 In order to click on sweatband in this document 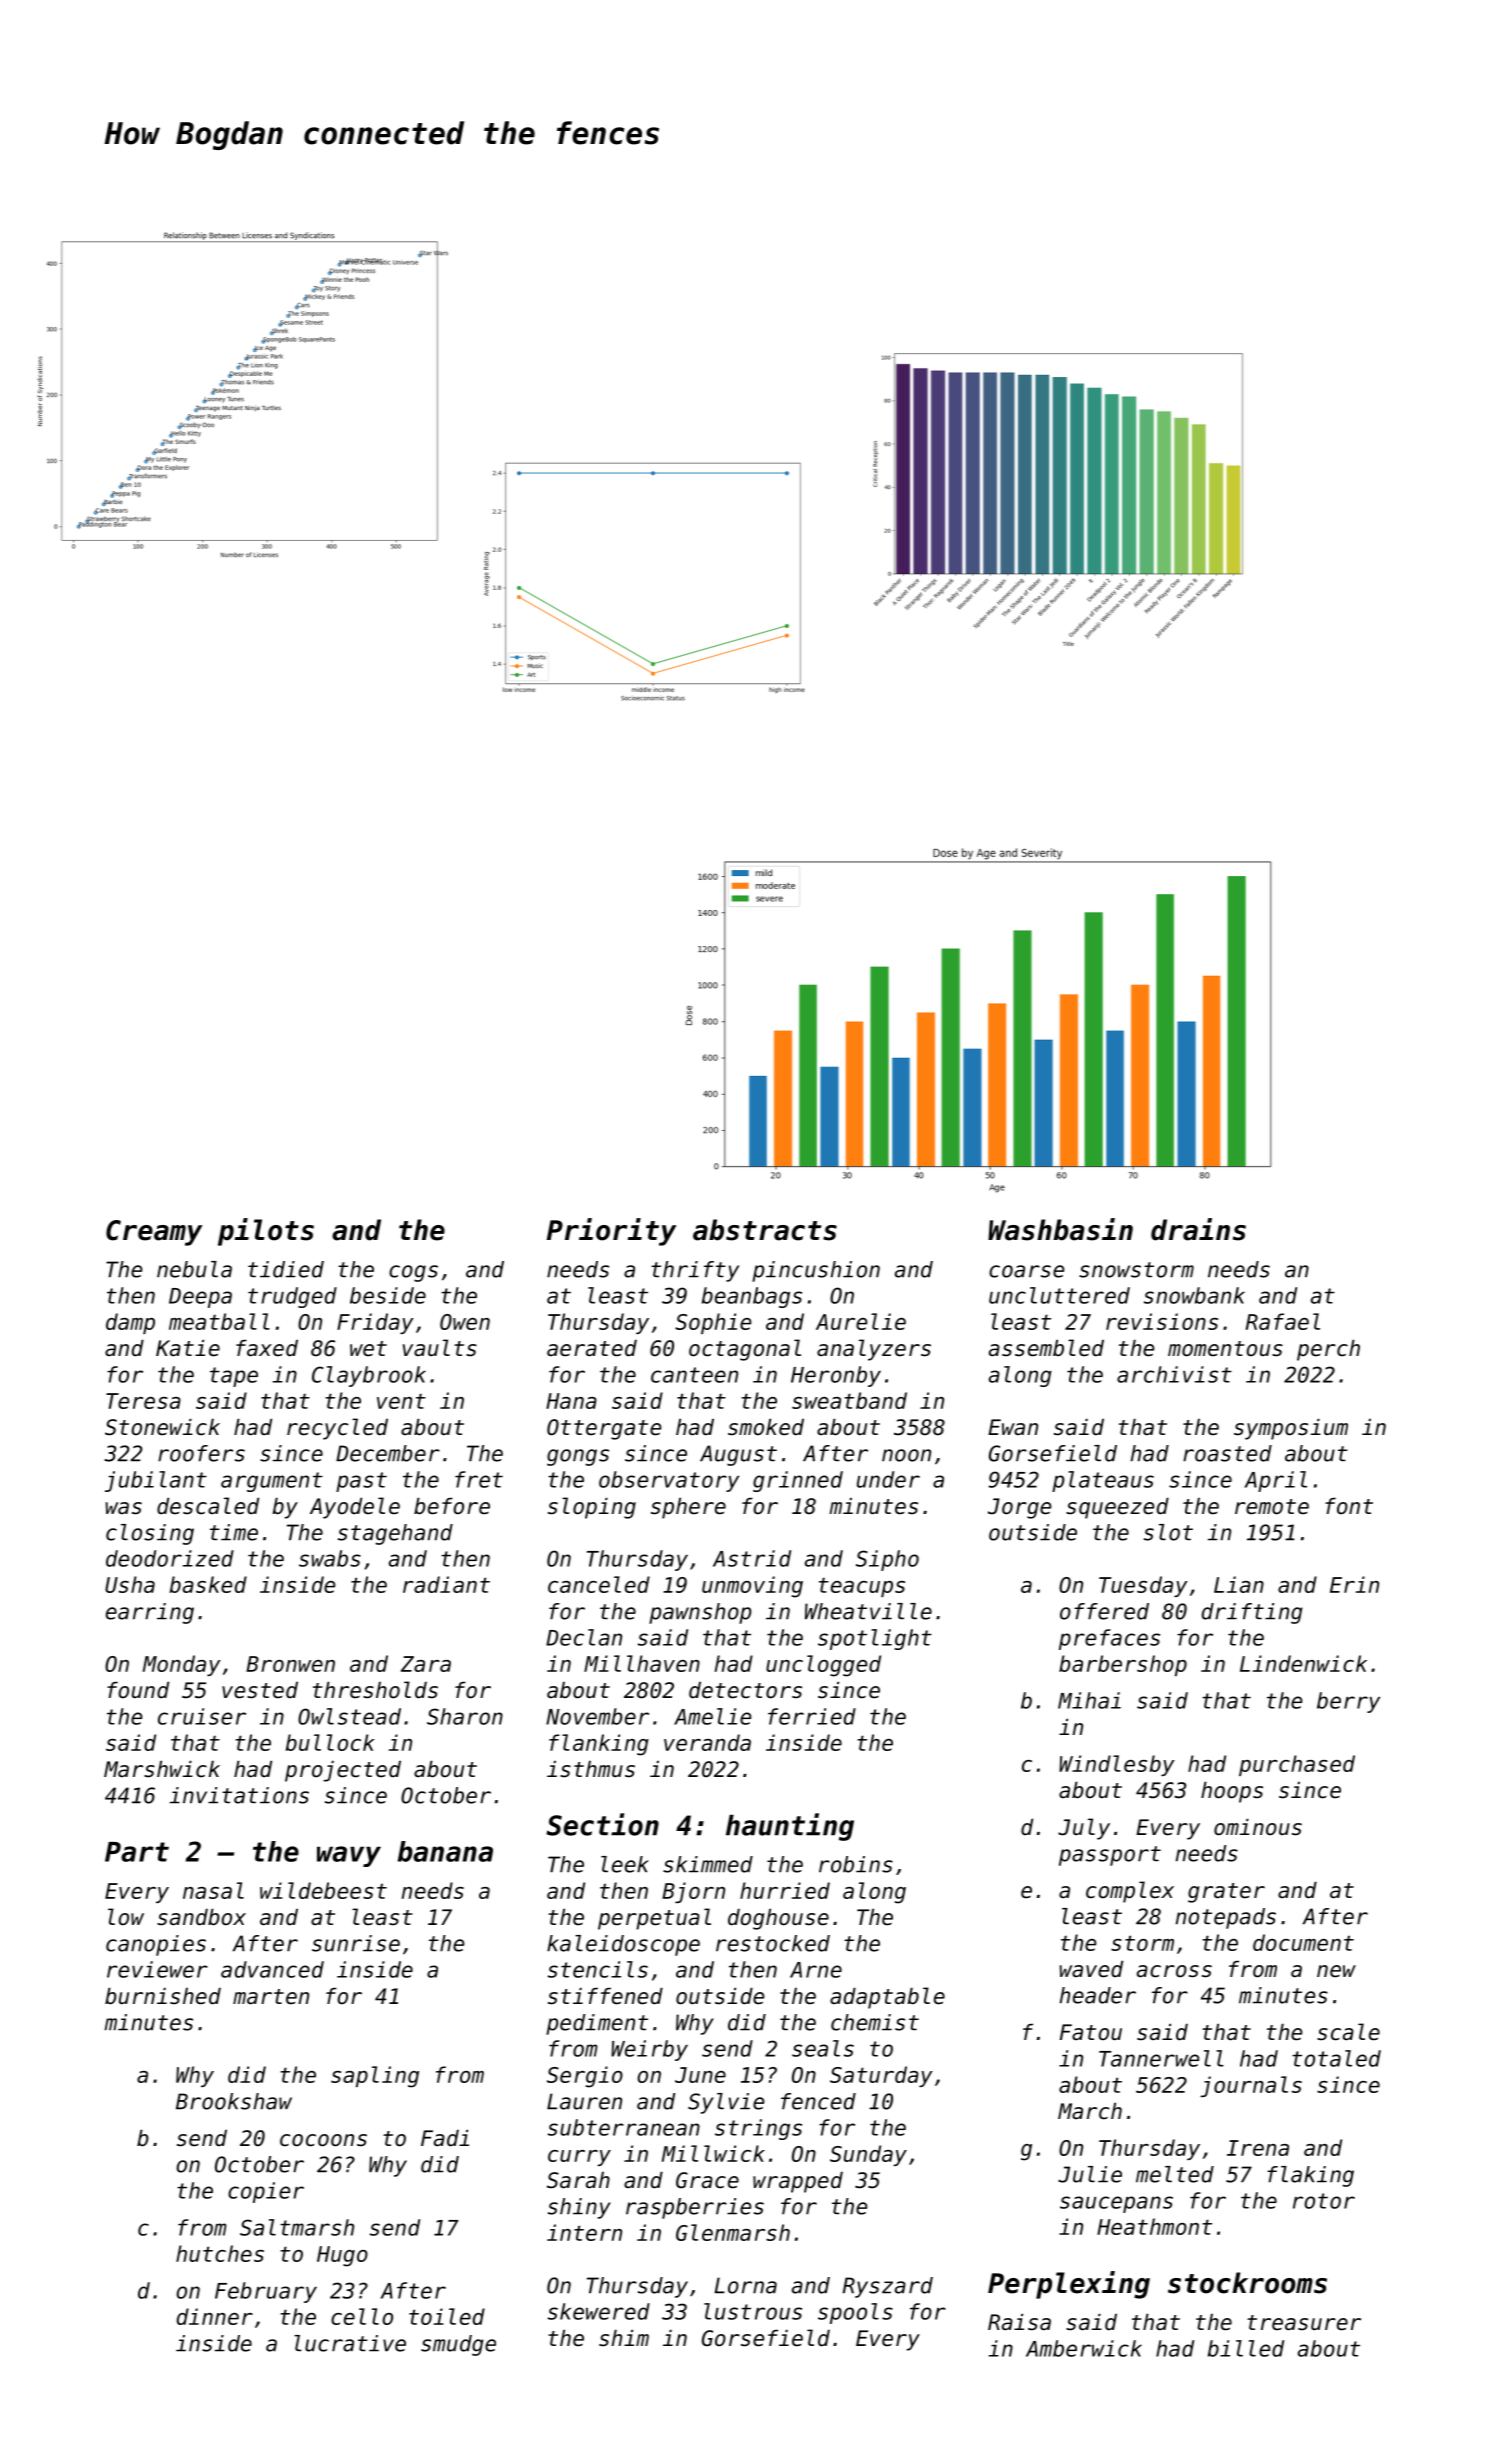, I will do `click(849, 1400)`.
